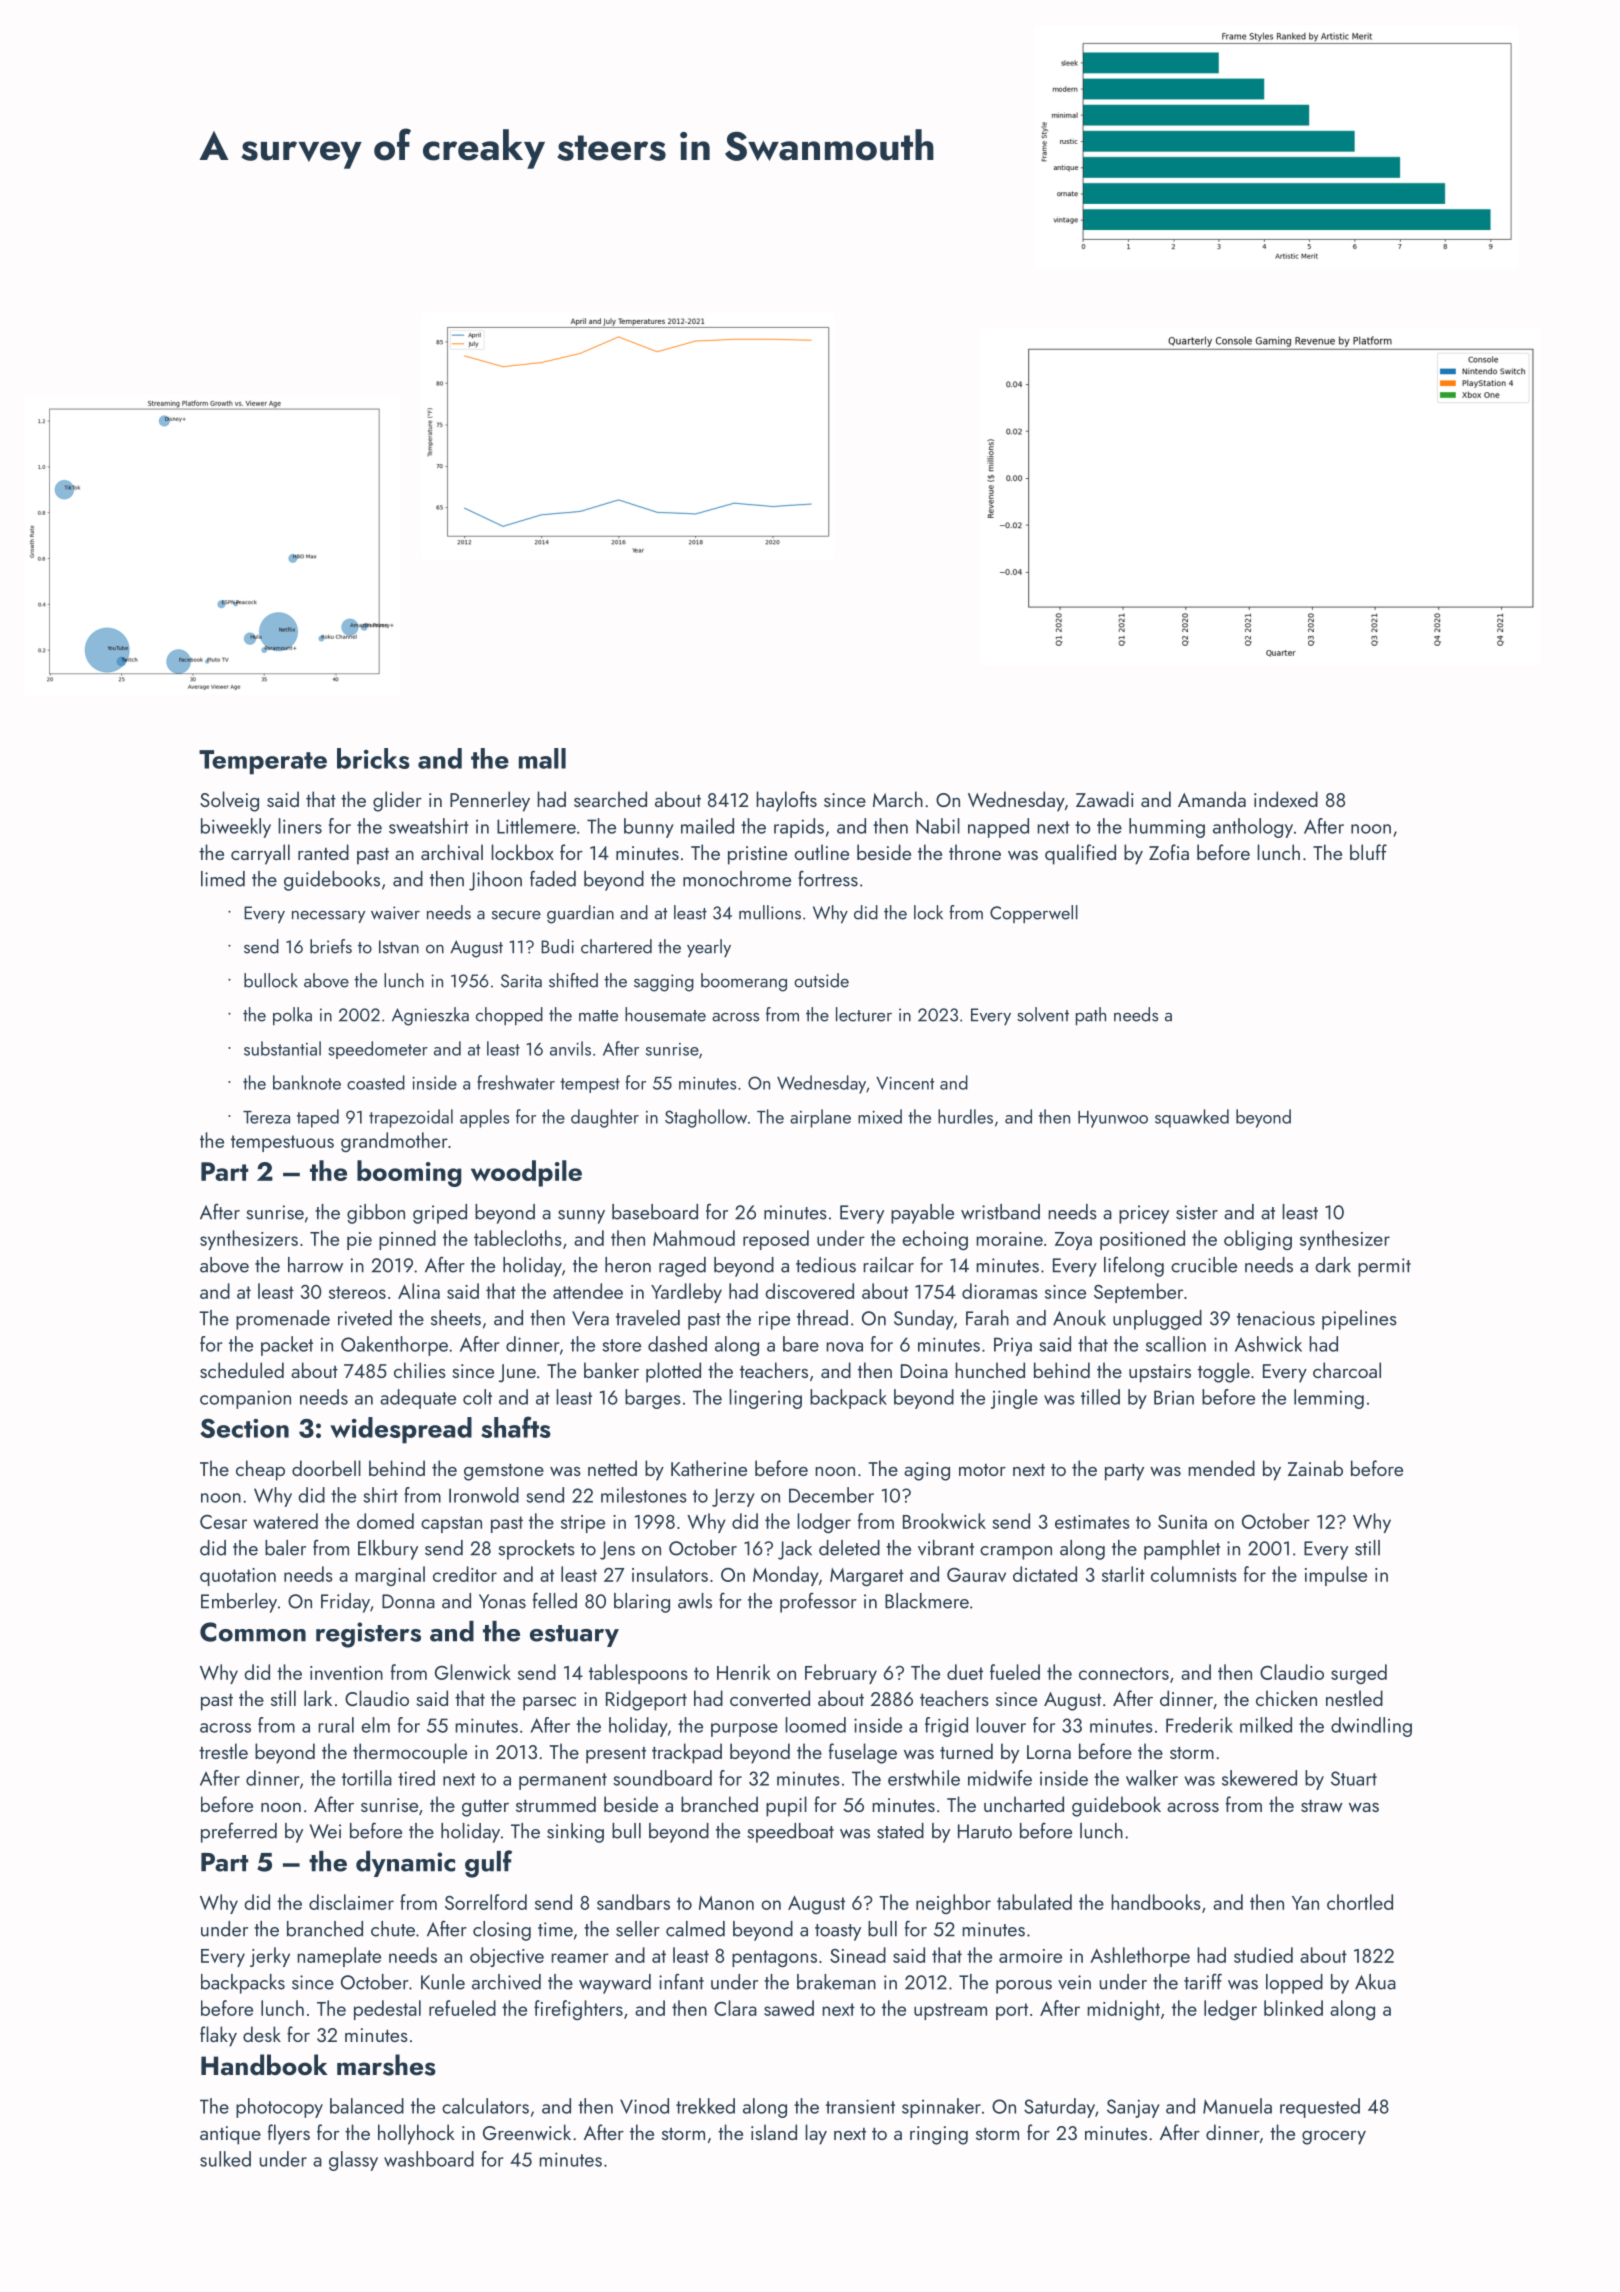 This document has width=1620, height=2292. Describe the element at coordinates (289, 2134) in the document. I see `flyers` at that location.
